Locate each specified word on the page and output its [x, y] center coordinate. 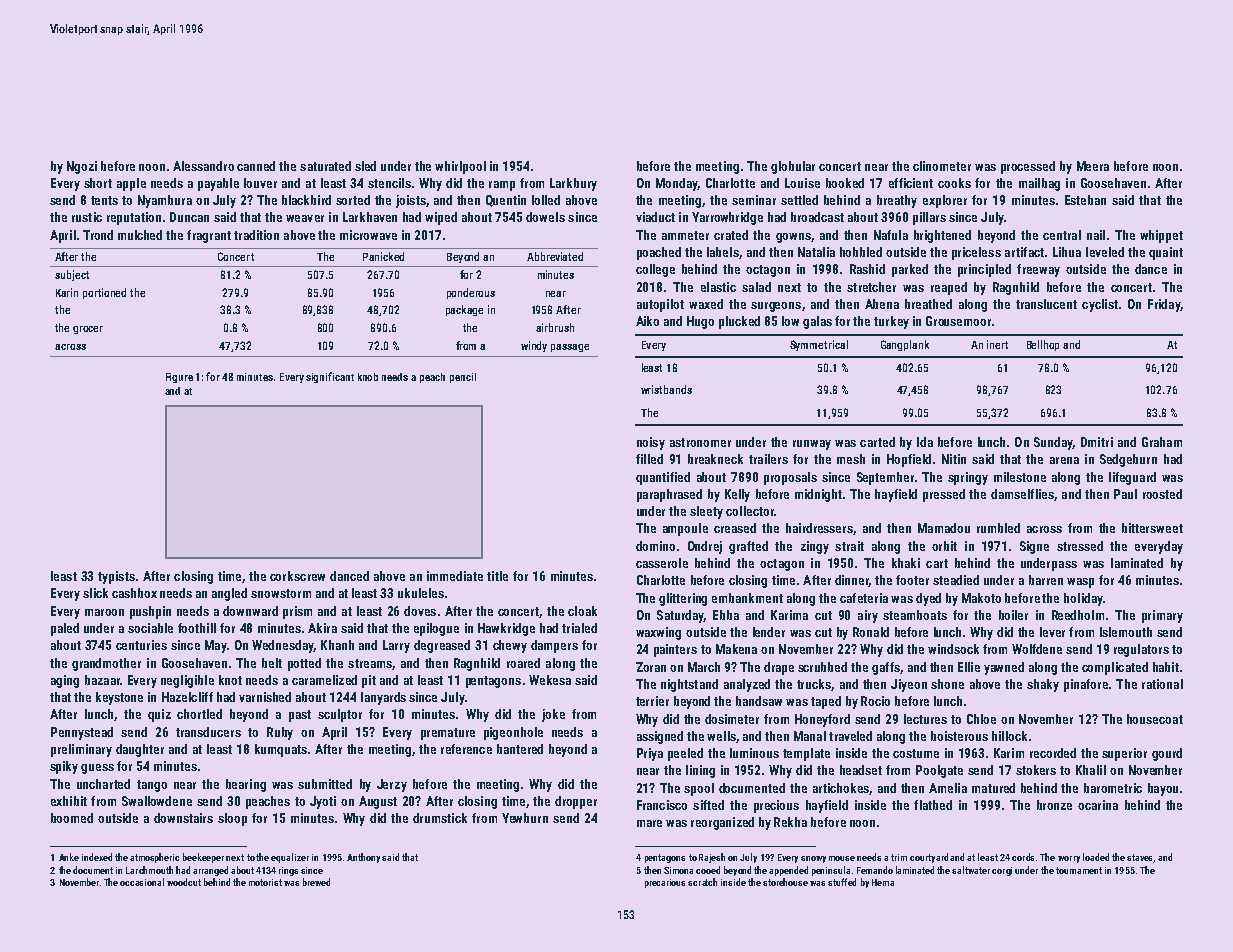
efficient [911, 183]
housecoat [1155, 719]
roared [523, 663]
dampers [554, 646]
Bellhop [1043, 345]
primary [1162, 616]
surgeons [776, 307]
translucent [1046, 304]
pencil [463, 378]
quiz [159, 715]
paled [65, 629]
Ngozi [82, 167]
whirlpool [460, 167]
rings [288, 871]
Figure [179, 378]
